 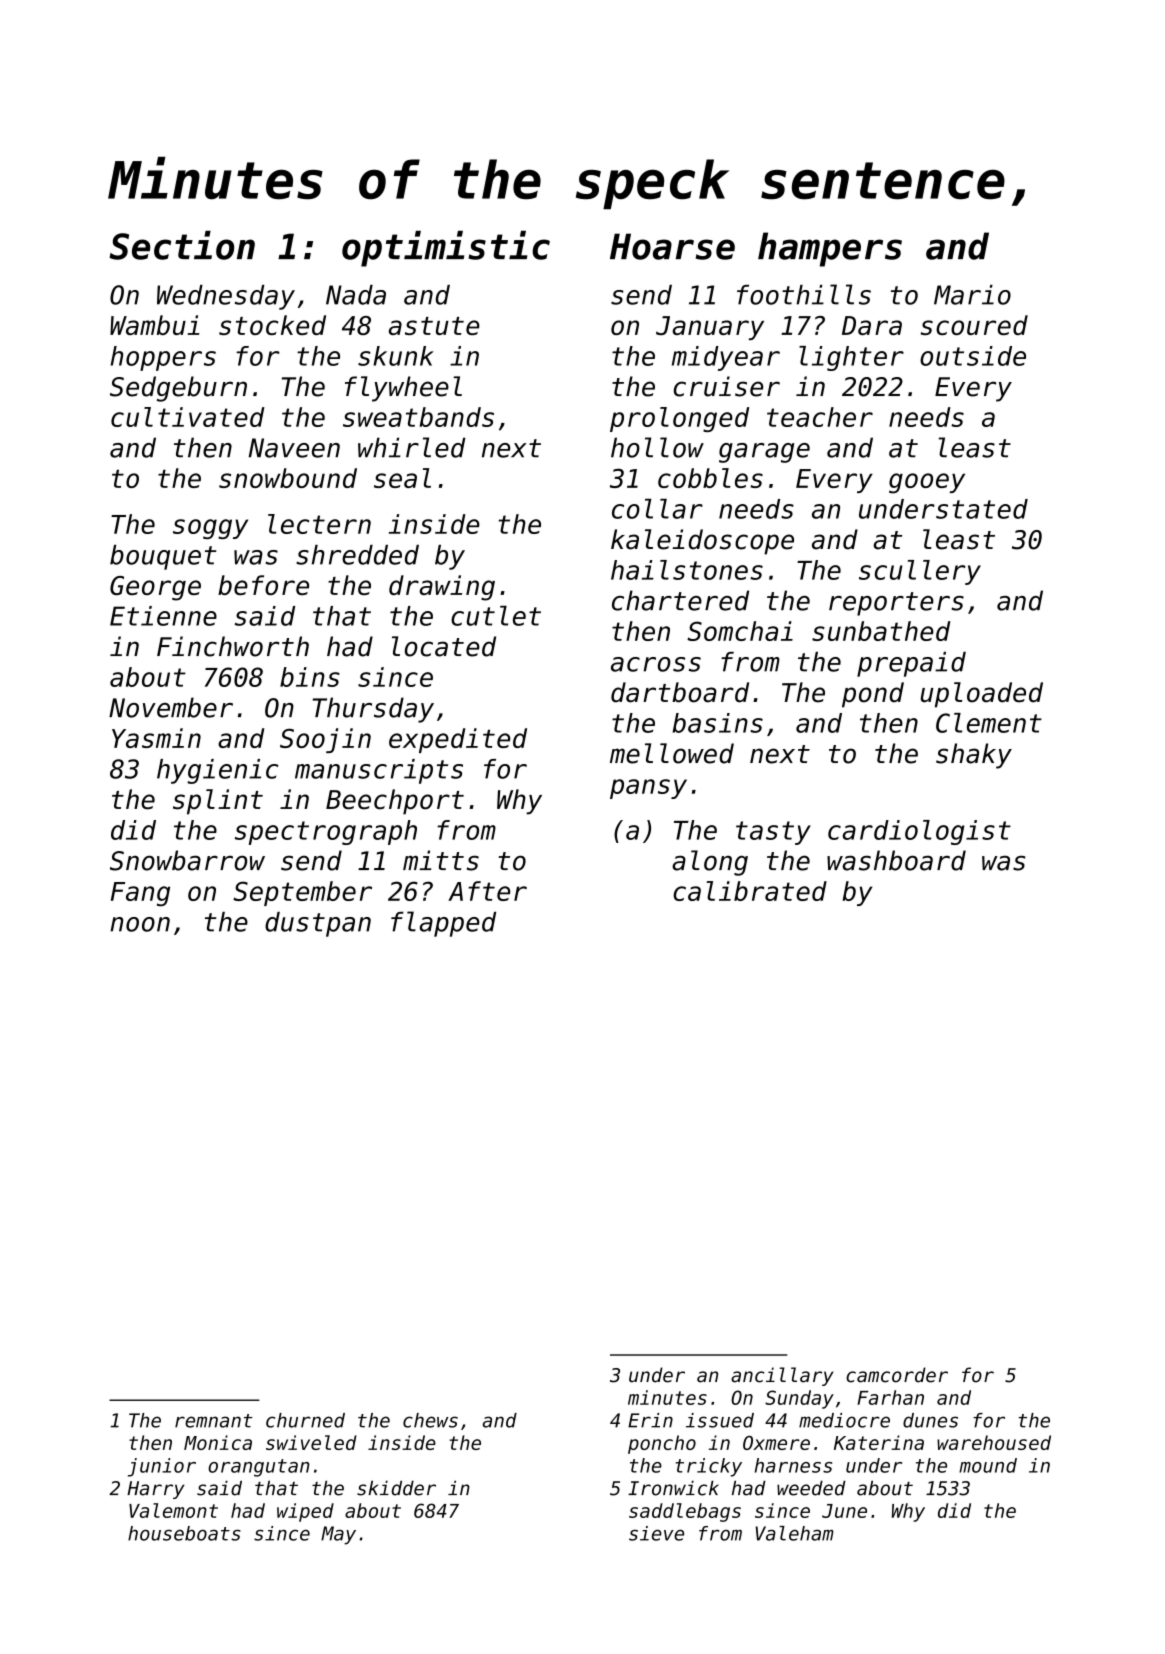 What do you see at coordinates (672, 246) in the document?
I see `Hoarse` at bounding box center [672, 246].
